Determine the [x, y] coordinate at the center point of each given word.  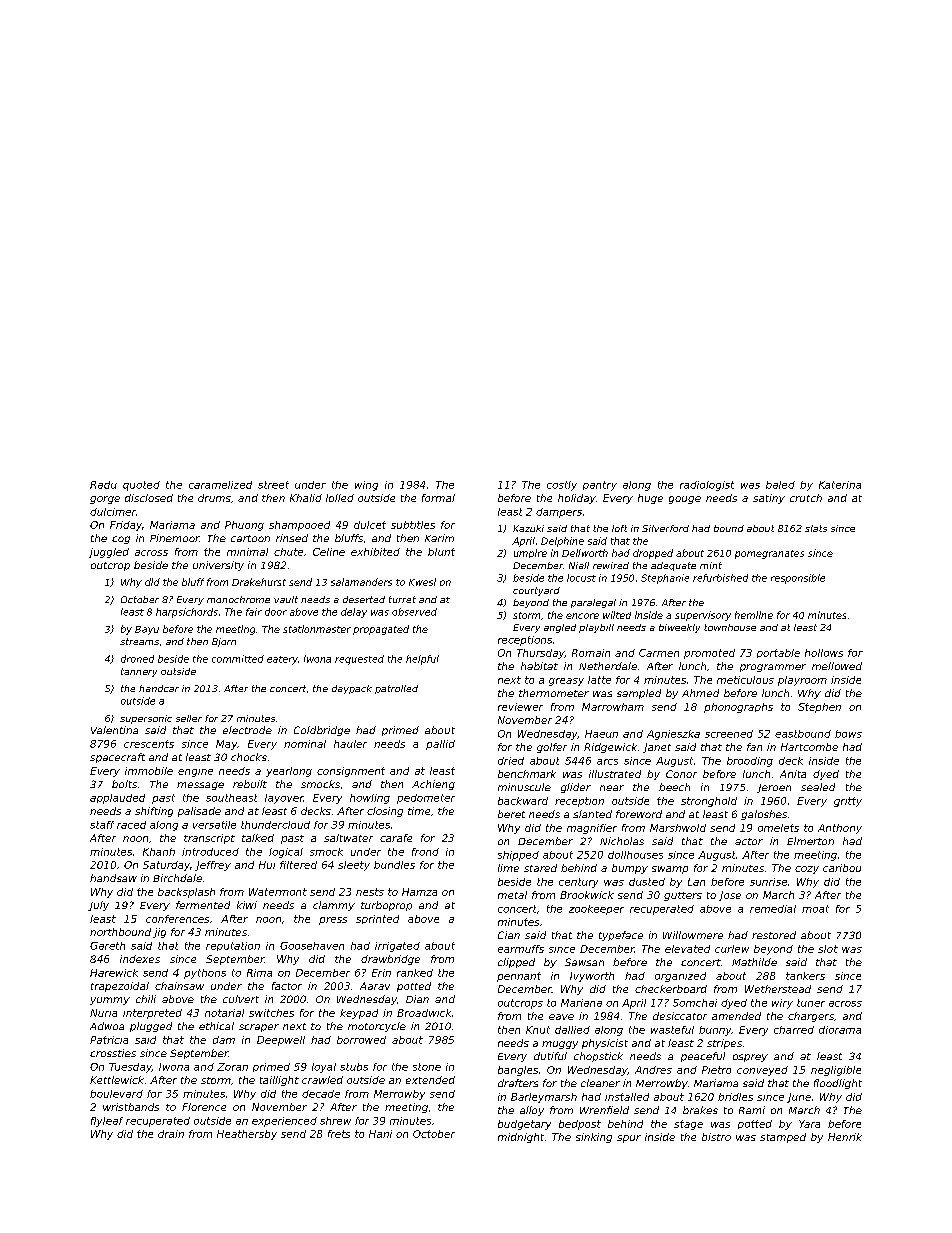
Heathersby [247, 1135]
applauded [117, 799]
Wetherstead [778, 989]
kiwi [247, 905]
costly [562, 486]
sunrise [768, 882]
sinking [594, 1138]
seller [189, 718]
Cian [509, 935]
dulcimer [113, 512]
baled [780, 485]
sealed [818, 787]
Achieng [433, 785]
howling [370, 799]
